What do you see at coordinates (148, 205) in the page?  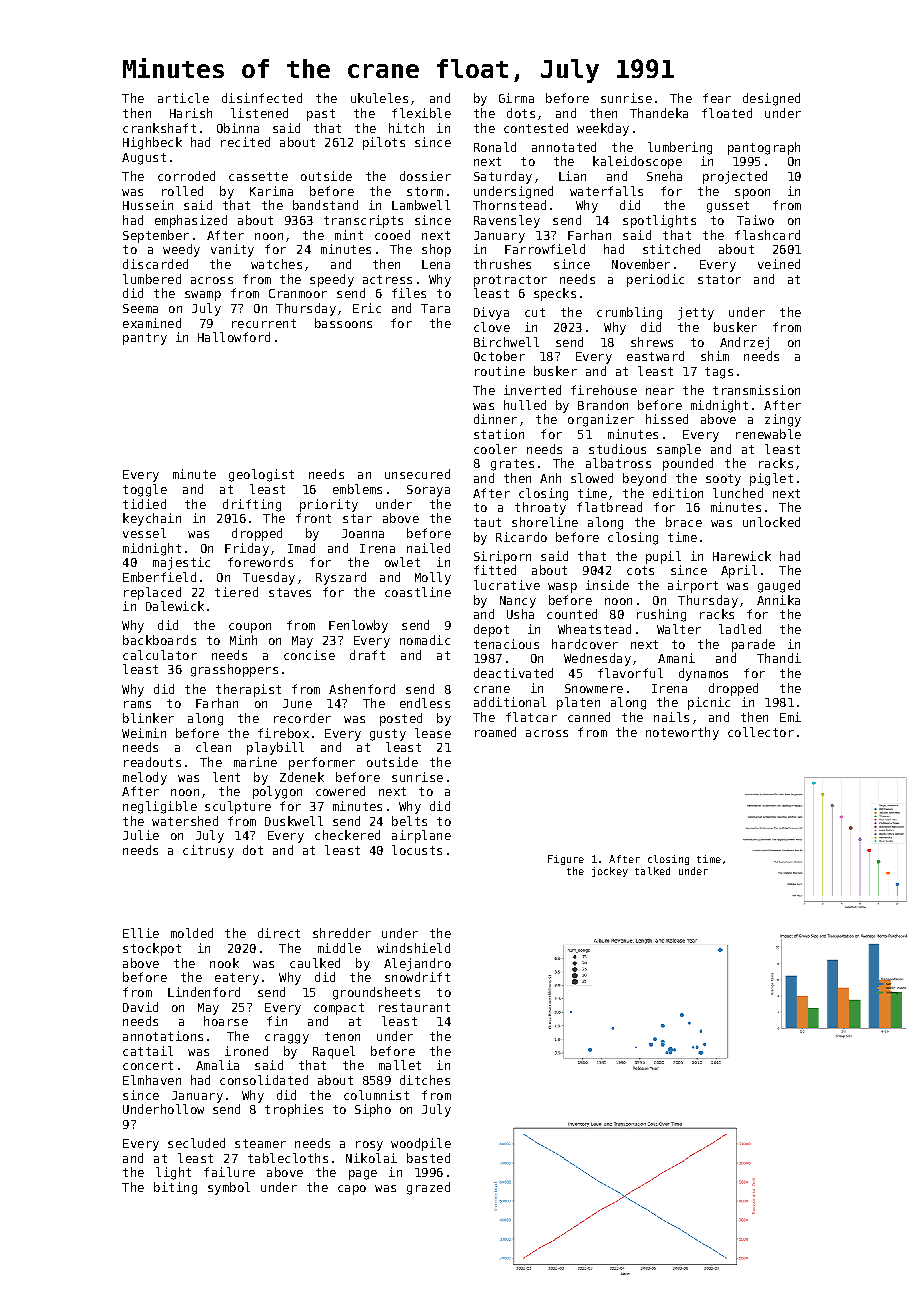 I see `Hussein` at bounding box center [148, 205].
